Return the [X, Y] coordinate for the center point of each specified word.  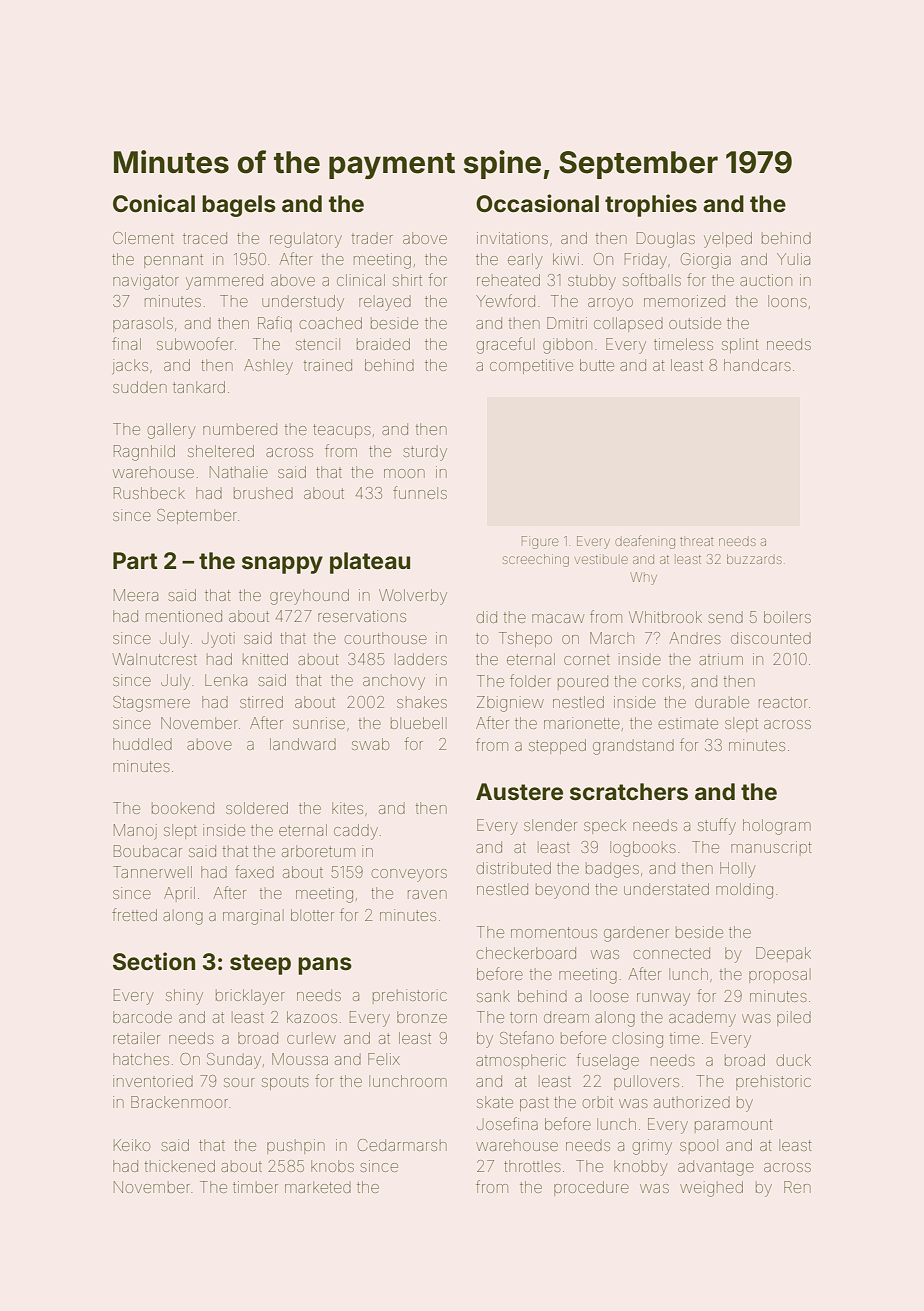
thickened [180, 1166]
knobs [332, 1166]
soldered [257, 808]
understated [666, 889]
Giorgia [706, 261]
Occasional [537, 203]
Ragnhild [144, 453]
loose [609, 996]
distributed [513, 868]
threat [696, 541]
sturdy [425, 453]
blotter [312, 915]
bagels [239, 206]
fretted [134, 914]
